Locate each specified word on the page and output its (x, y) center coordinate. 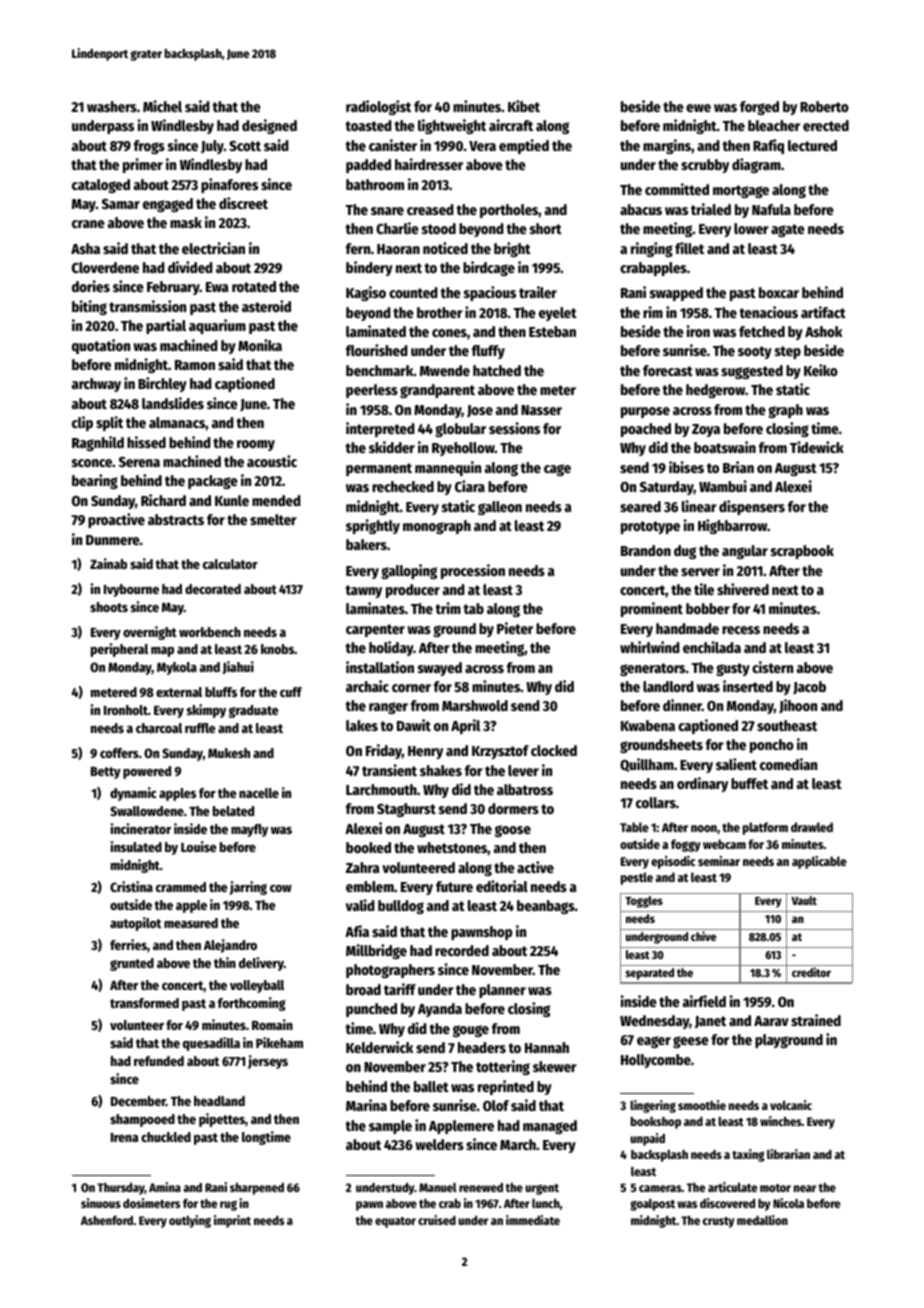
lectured (812, 145)
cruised (437, 1220)
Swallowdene (147, 811)
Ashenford (107, 1220)
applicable (819, 862)
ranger (388, 708)
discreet (243, 203)
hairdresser (429, 164)
